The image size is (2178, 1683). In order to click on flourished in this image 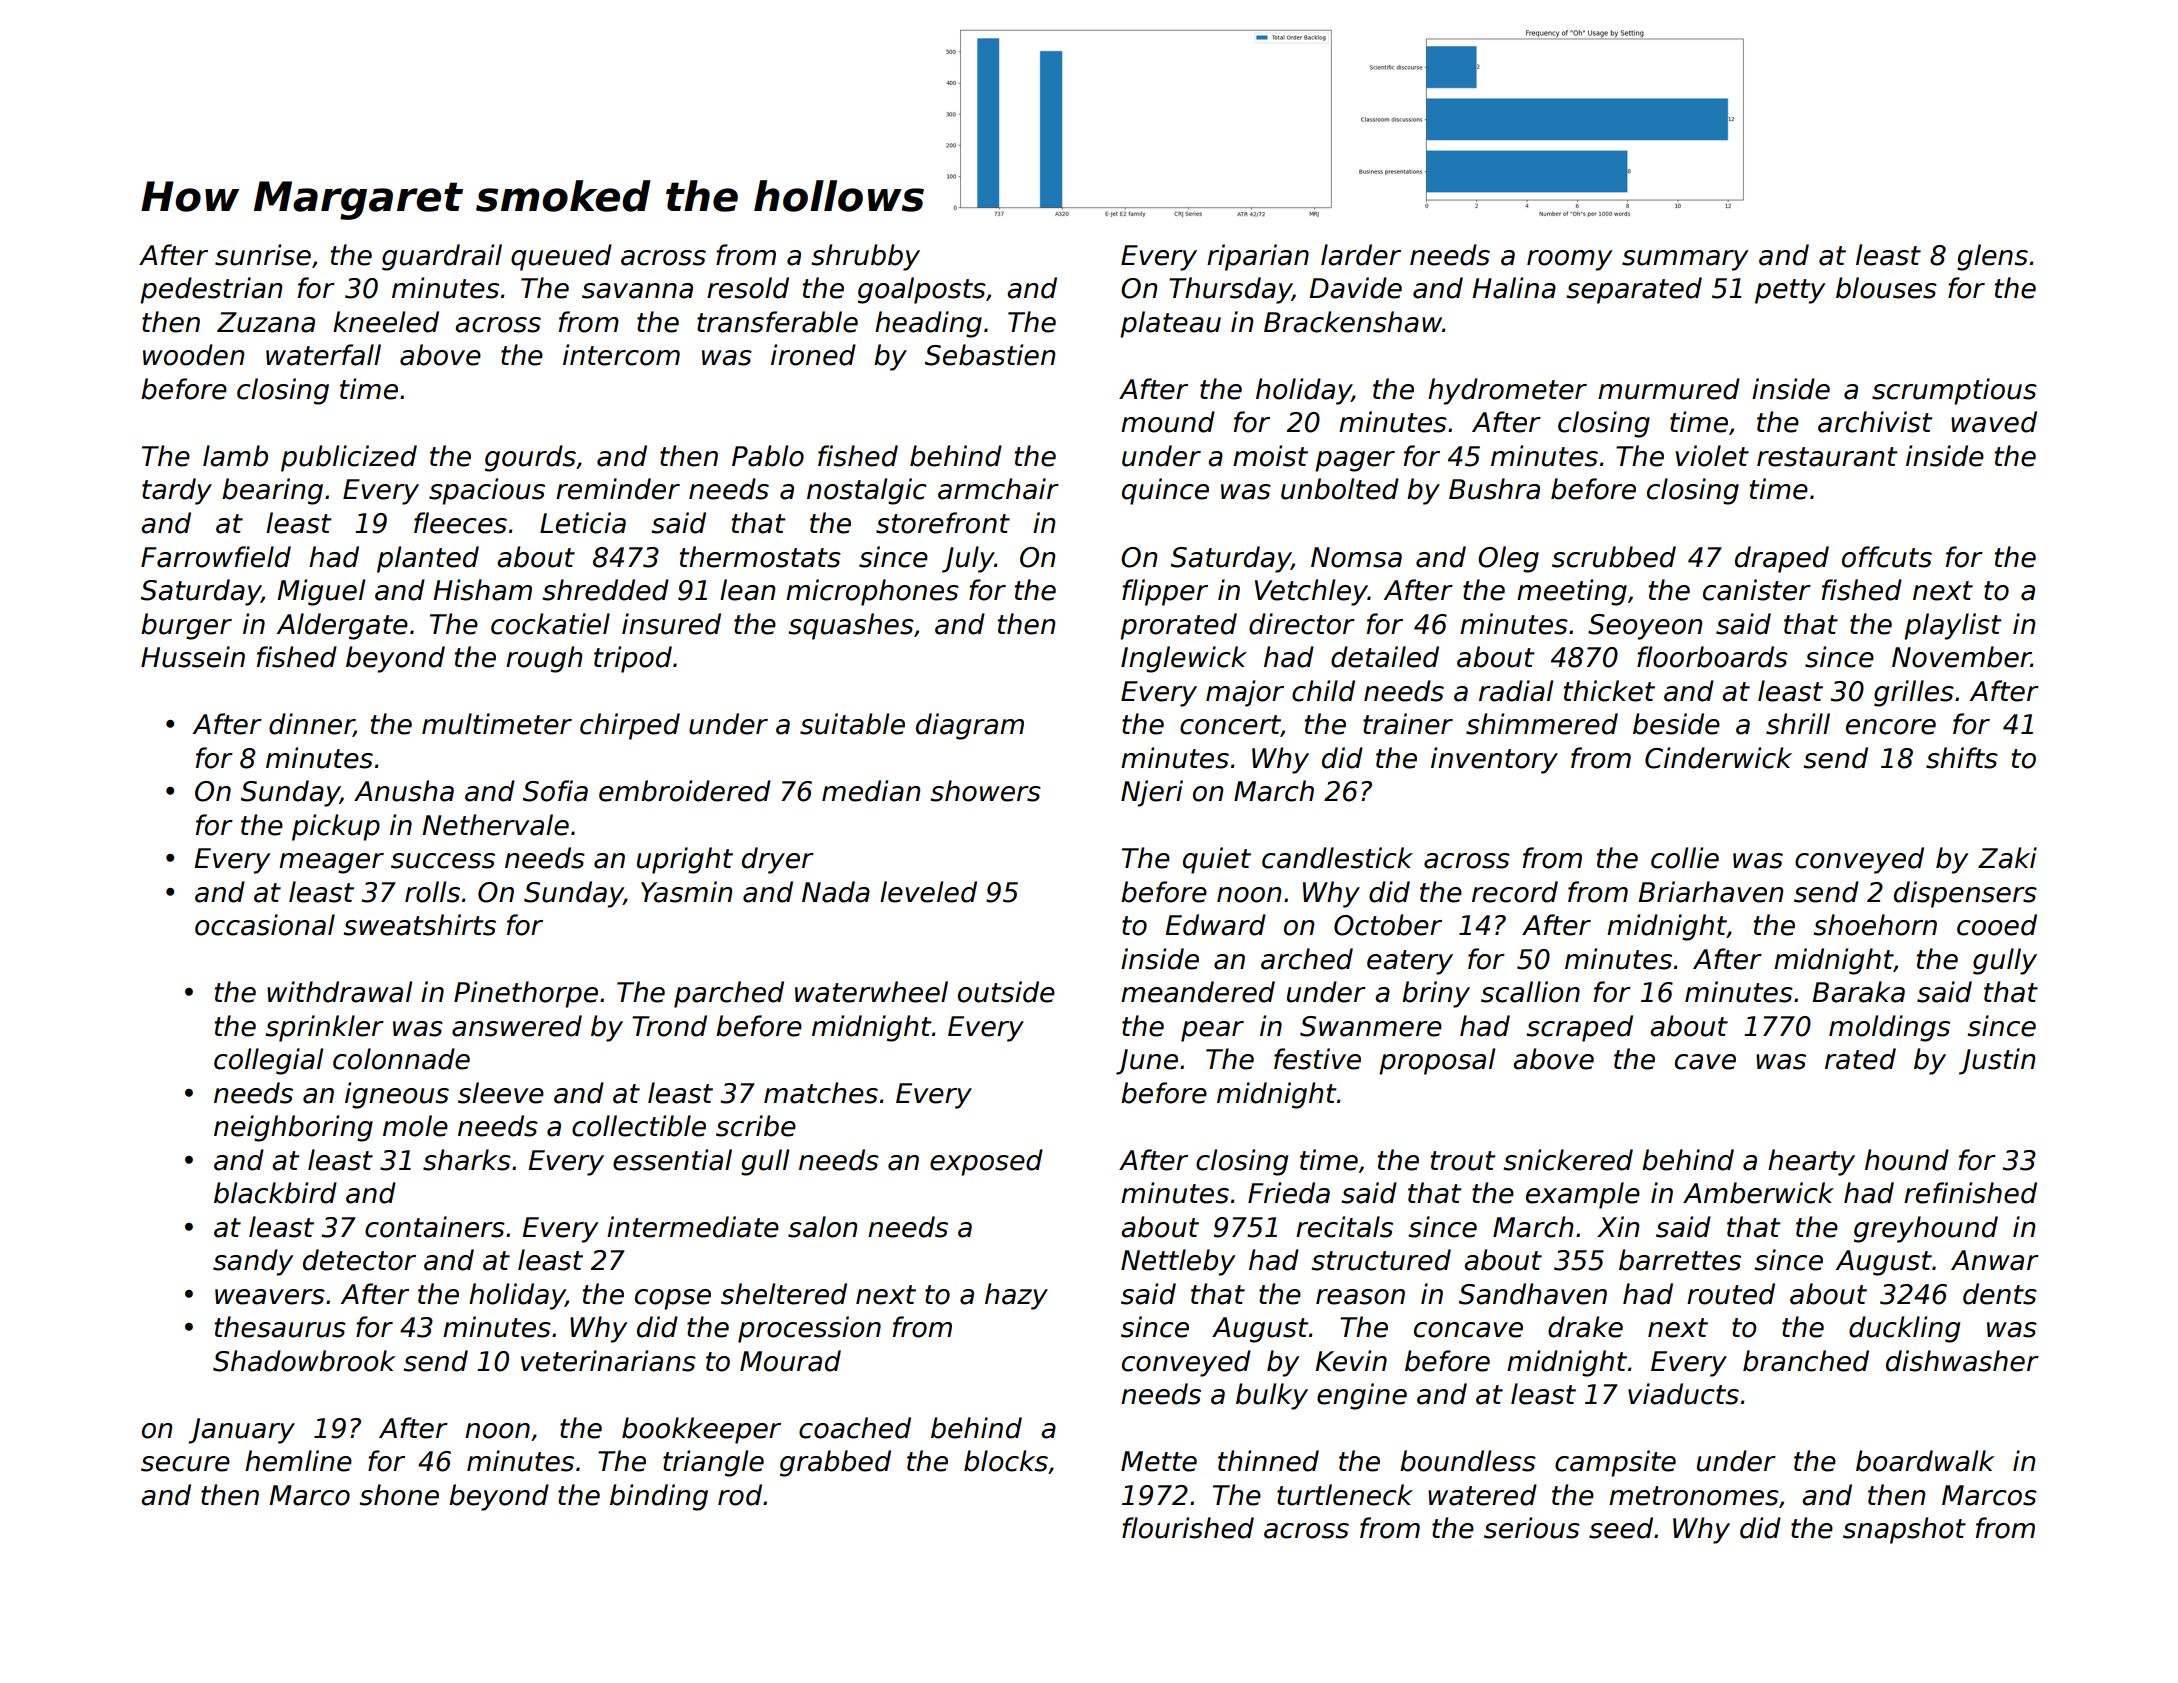, I will do `click(1188, 1528)`.
